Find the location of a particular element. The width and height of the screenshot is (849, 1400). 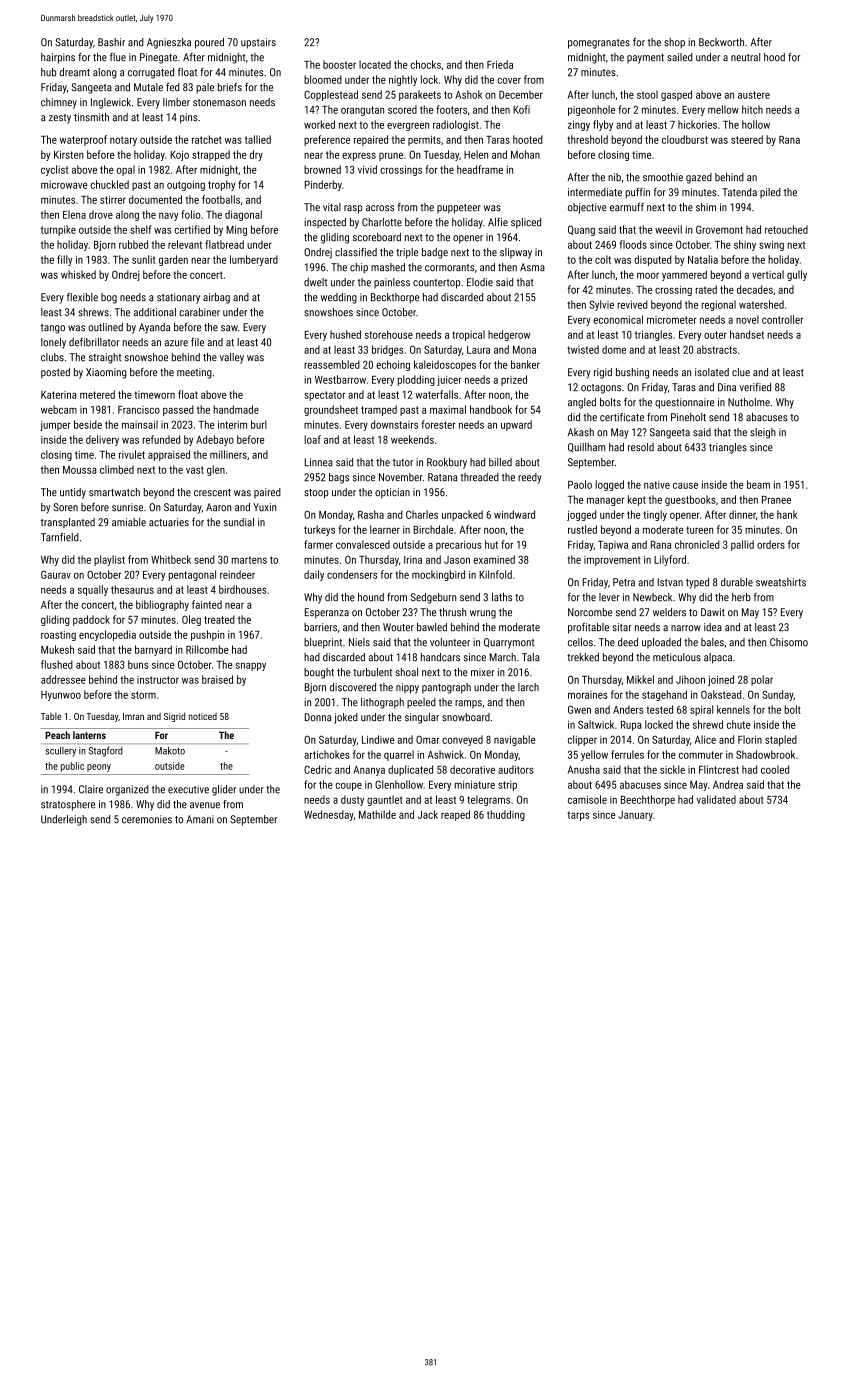

Natalia is located at coordinates (703, 259).
